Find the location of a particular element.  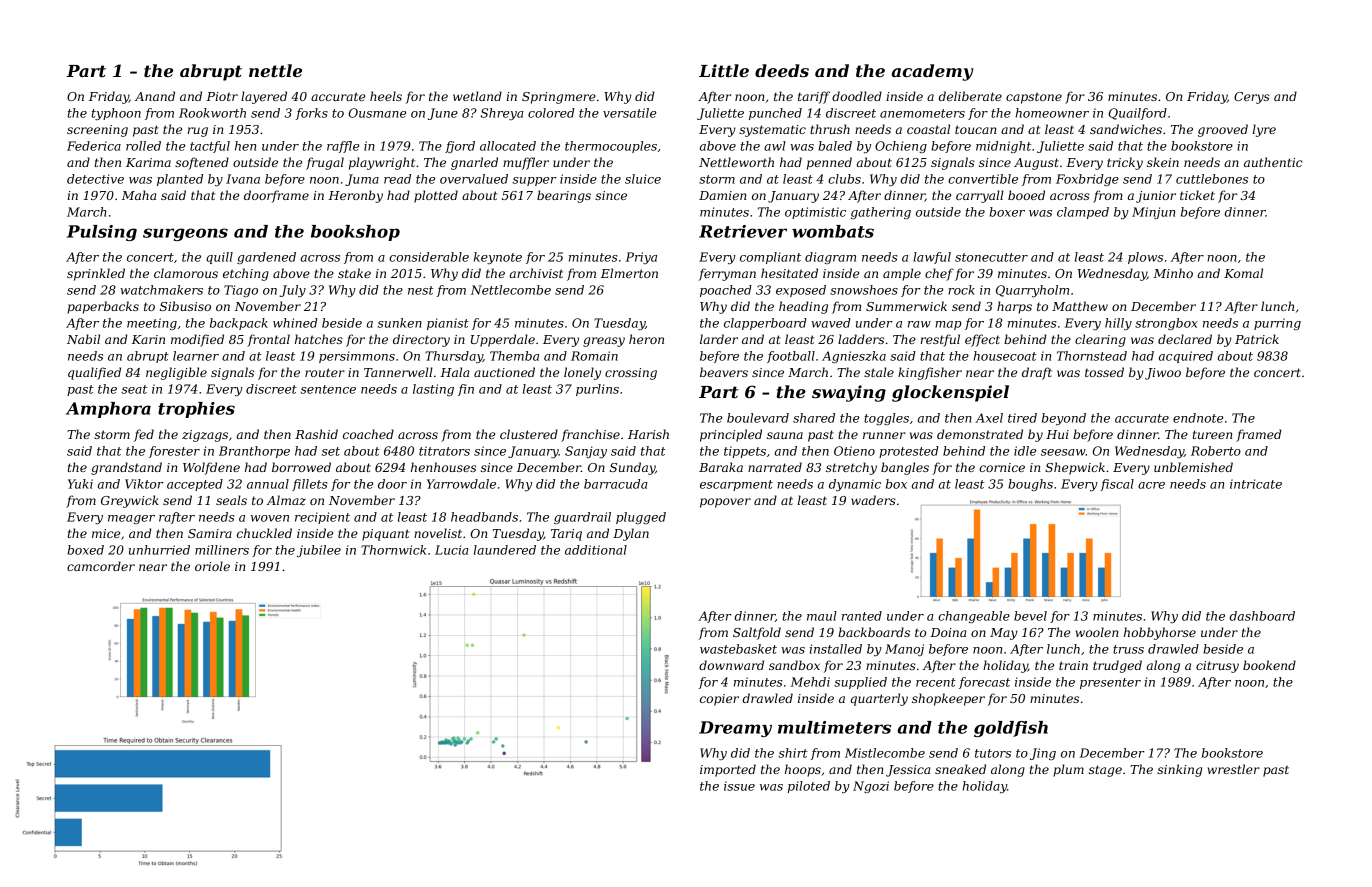

plows is located at coordinates (1145, 258).
